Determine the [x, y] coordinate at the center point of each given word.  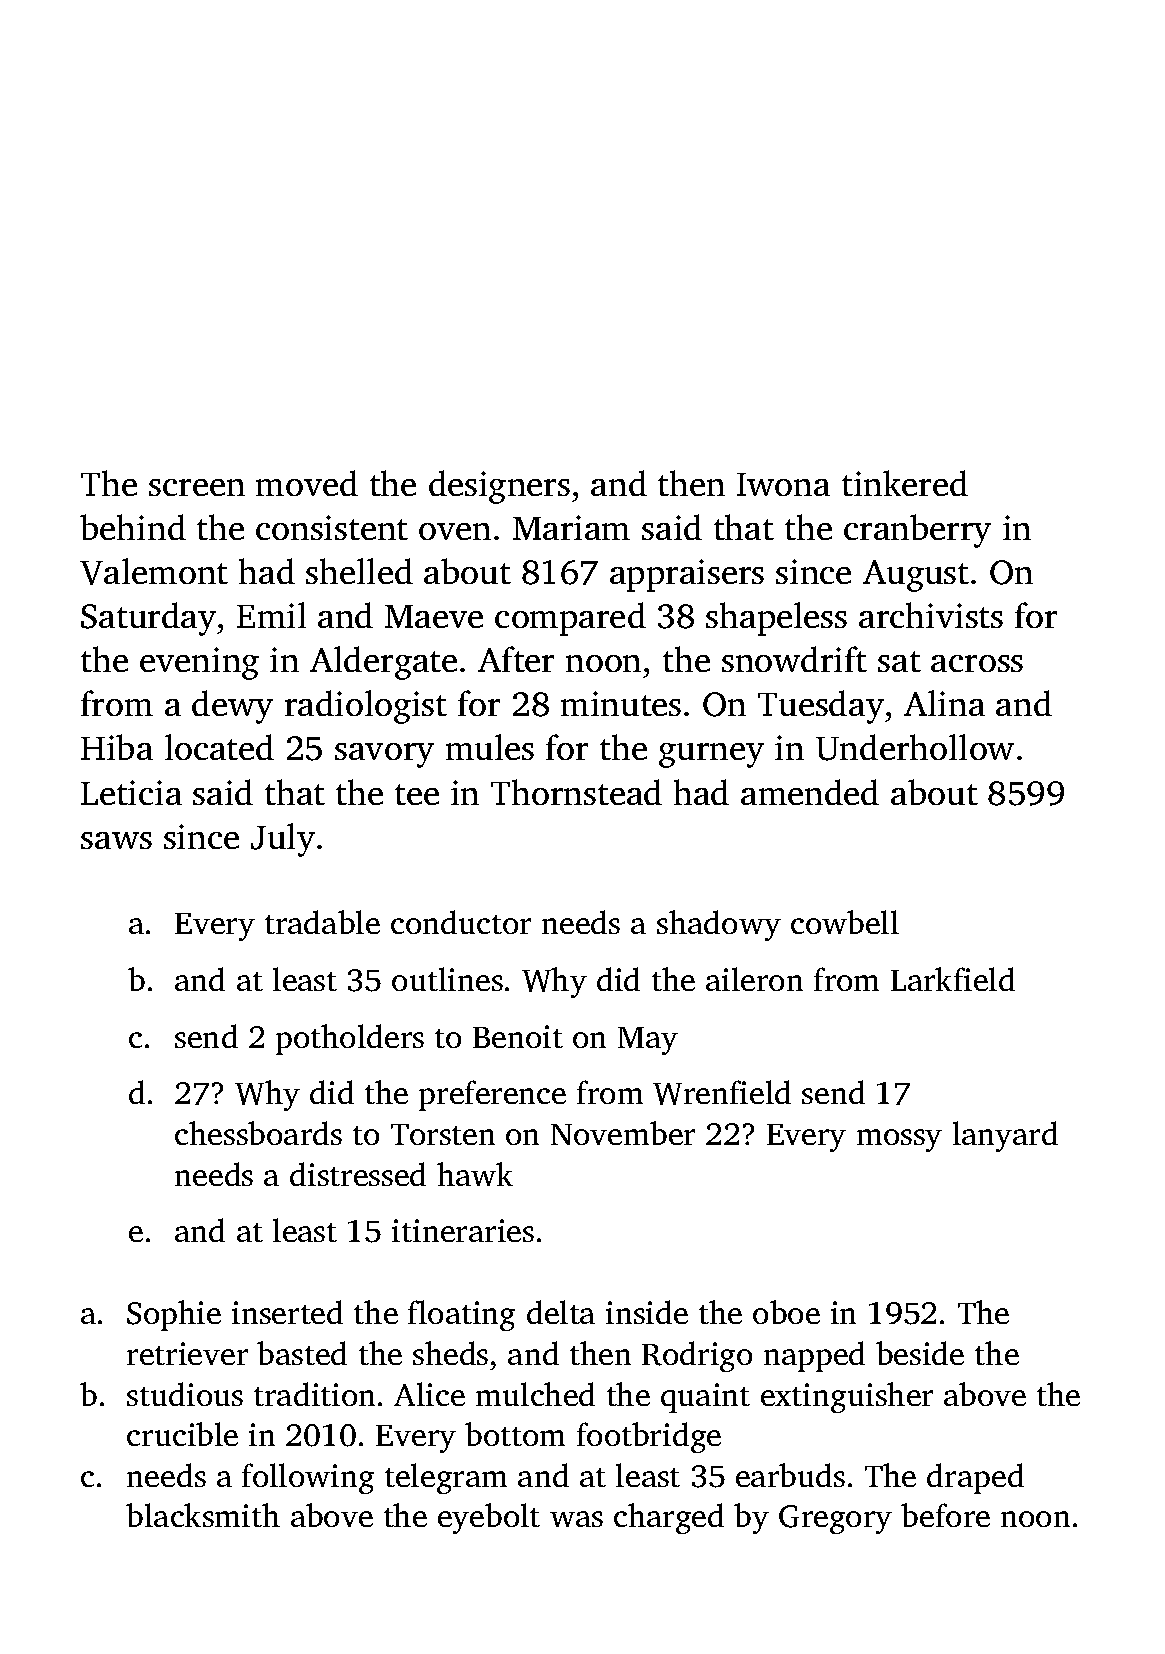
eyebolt [489, 1518]
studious [185, 1394]
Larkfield [953, 979]
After [516, 659]
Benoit [518, 1036]
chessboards [258, 1133]
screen [197, 487]
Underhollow [915, 747]
